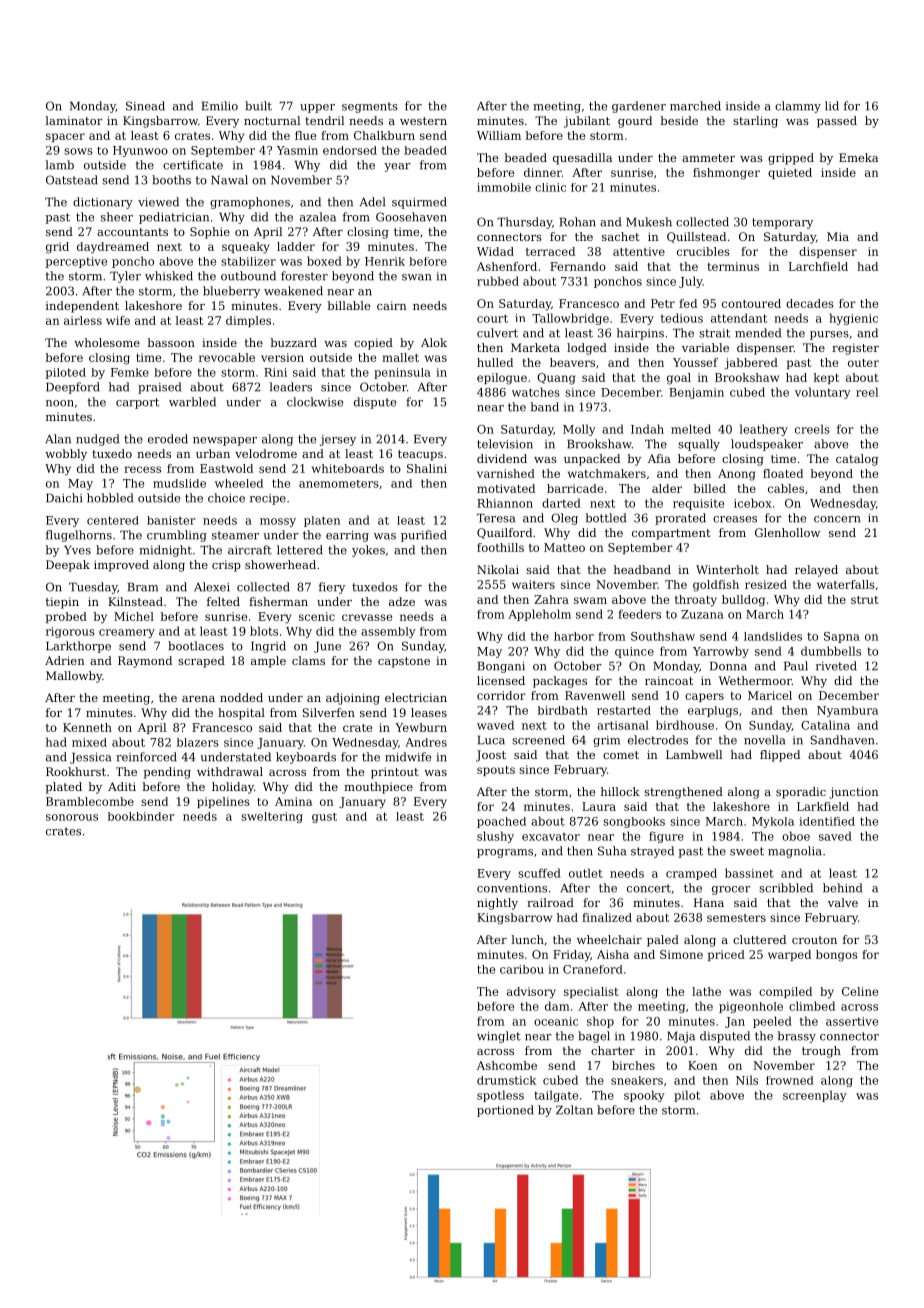  I want to click on Sinead, so click(145, 106).
